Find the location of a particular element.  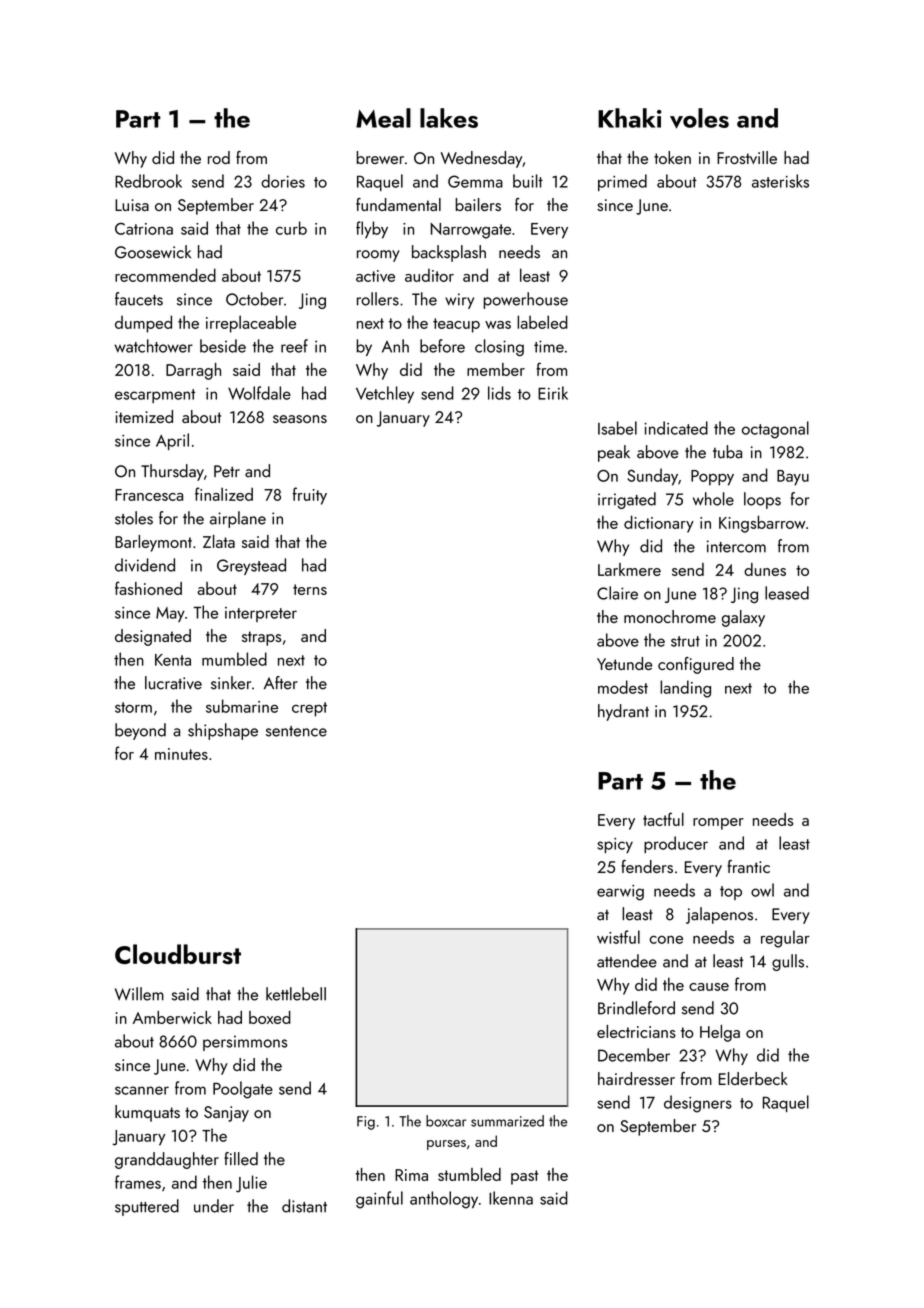

octagonal is located at coordinates (775, 430).
